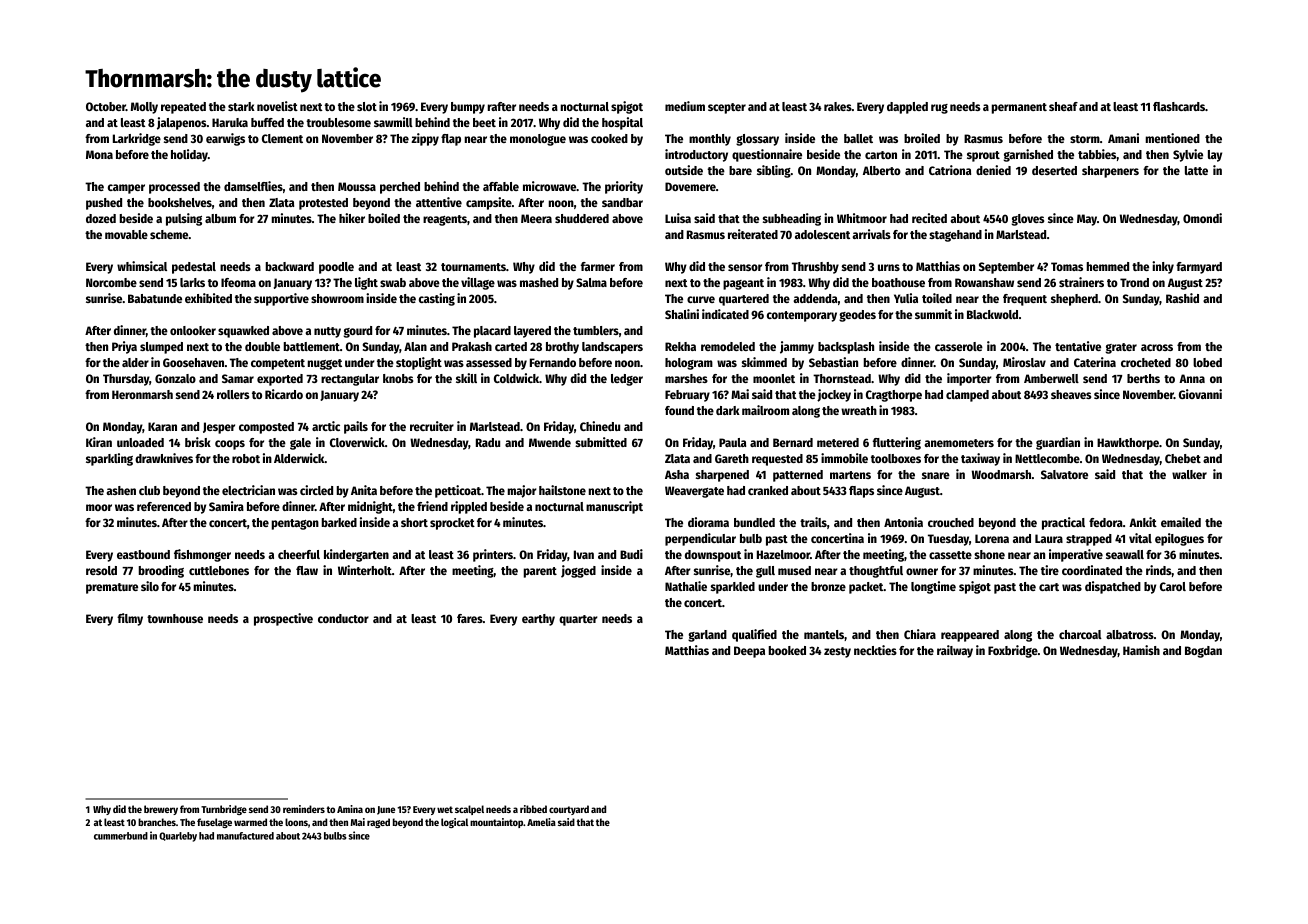  I want to click on questionnaire, so click(767, 155).
